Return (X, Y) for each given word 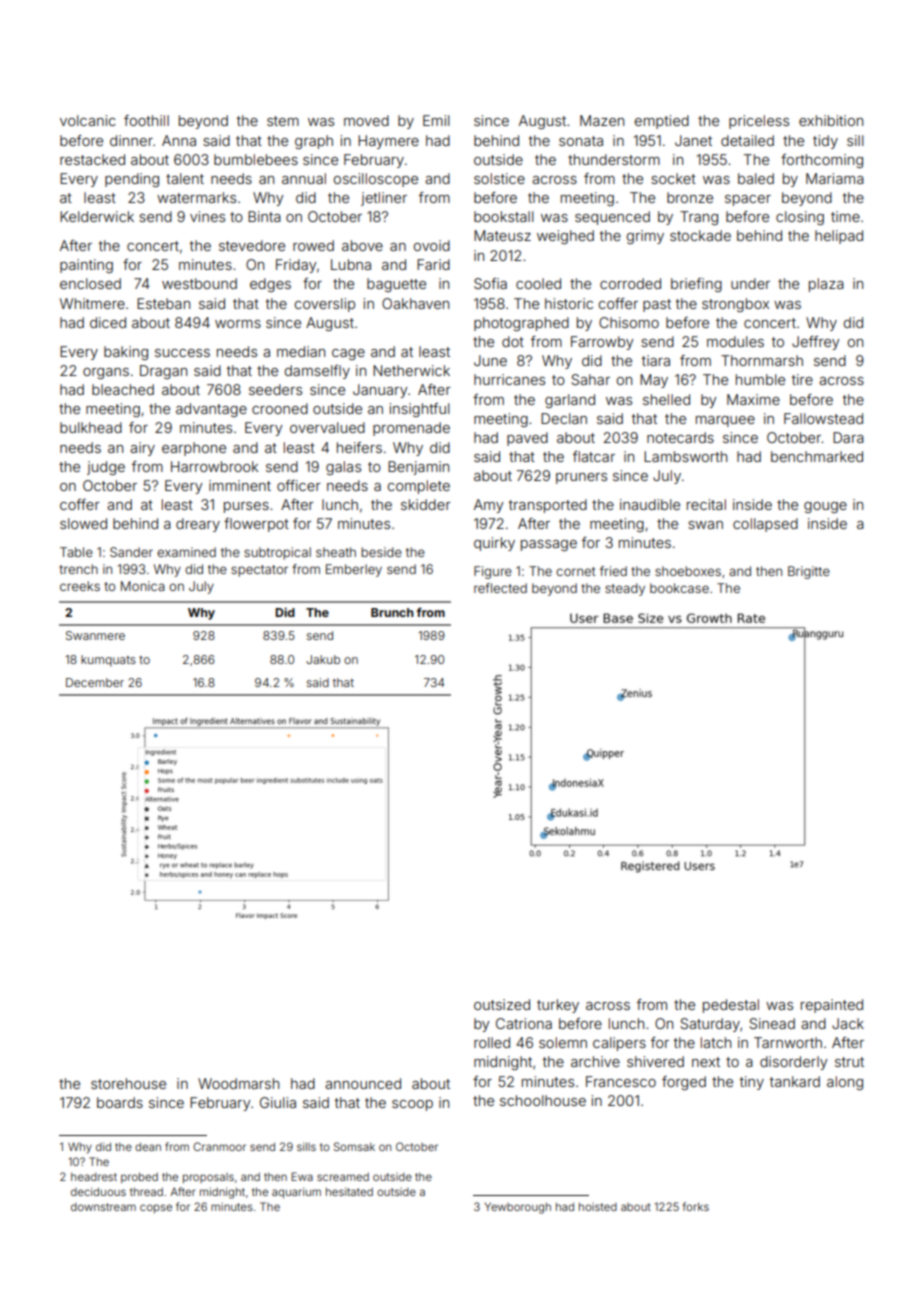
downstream (103, 1207)
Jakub (323, 659)
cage (348, 354)
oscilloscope (376, 180)
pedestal (731, 1006)
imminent (240, 485)
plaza (826, 285)
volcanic (88, 120)
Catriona (524, 1023)
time (845, 216)
